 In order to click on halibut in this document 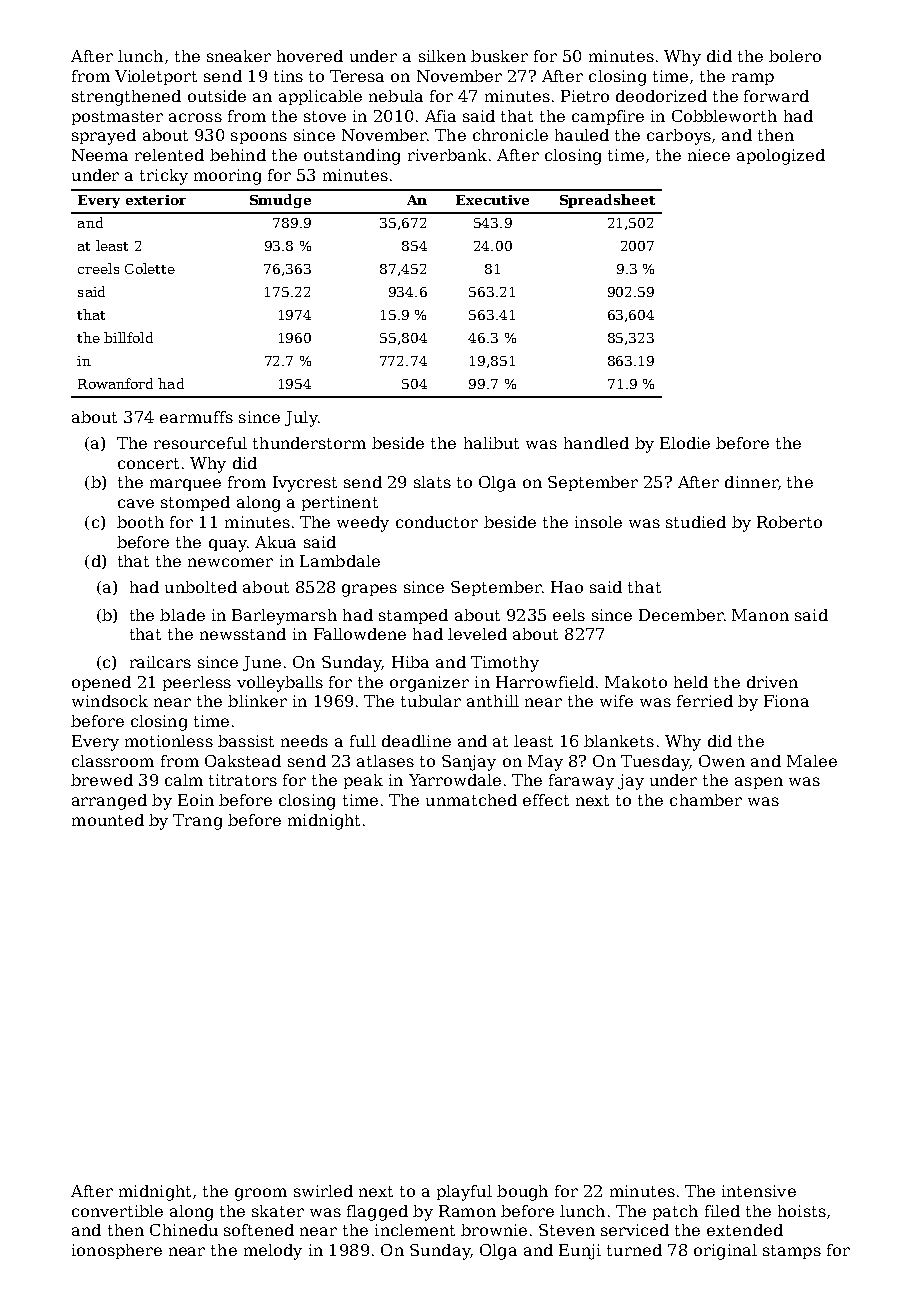, I will do `click(491, 443)`.
